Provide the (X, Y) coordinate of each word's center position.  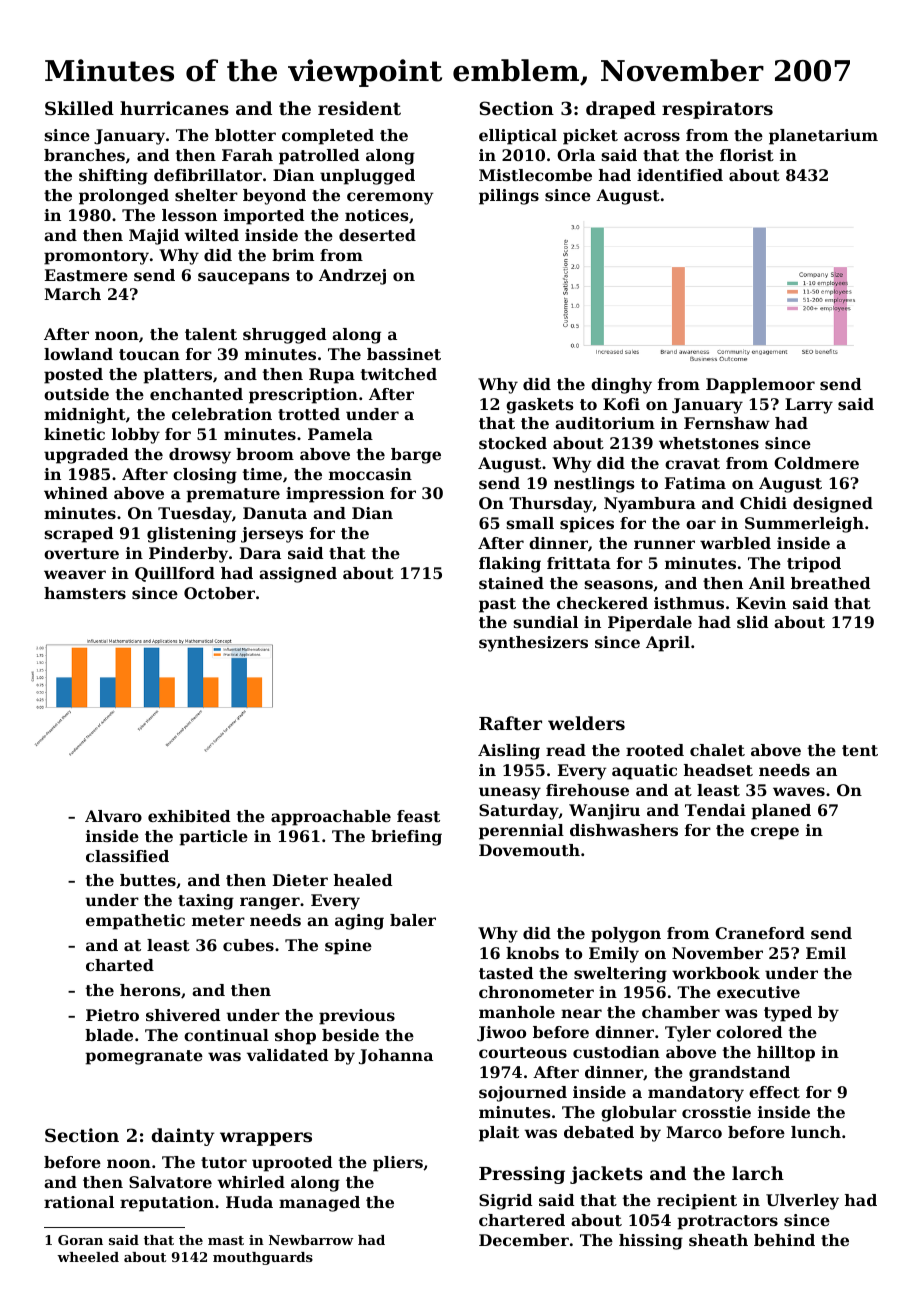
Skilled (79, 108)
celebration (222, 414)
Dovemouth (529, 850)
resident (359, 108)
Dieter (300, 880)
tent (860, 750)
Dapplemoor (760, 386)
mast (226, 1240)
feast (418, 816)
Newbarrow (311, 1240)
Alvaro (113, 816)
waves (799, 791)
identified (680, 175)
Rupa (332, 376)
